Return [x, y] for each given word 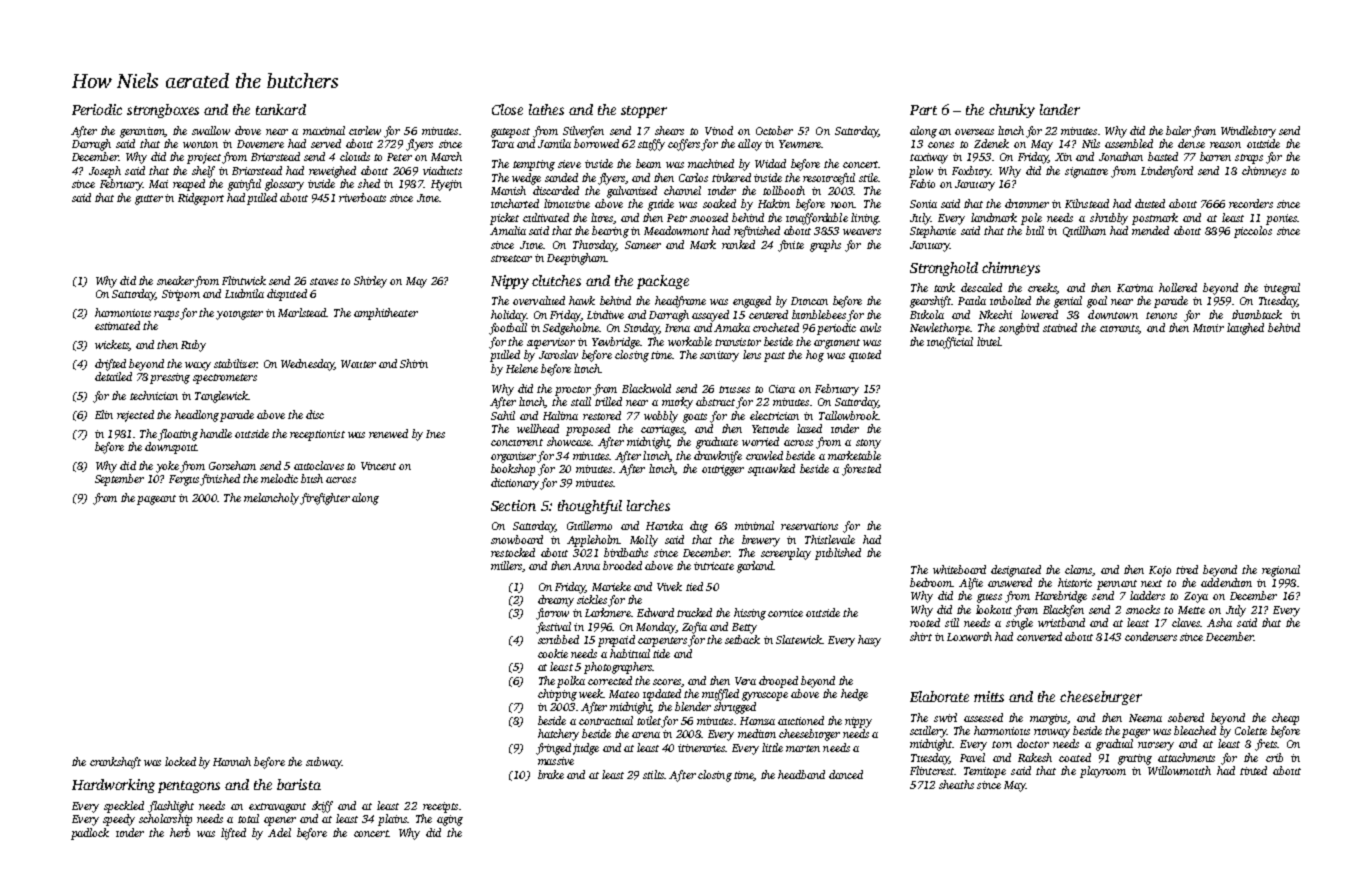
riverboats [362, 197]
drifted [110, 365]
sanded [561, 177]
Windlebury [1248, 132]
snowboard [517, 539]
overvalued [539, 300]
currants [1119, 329]
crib [1274, 757]
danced [846, 774]
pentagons [189, 787]
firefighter [325, 499]
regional [1281, 571]
